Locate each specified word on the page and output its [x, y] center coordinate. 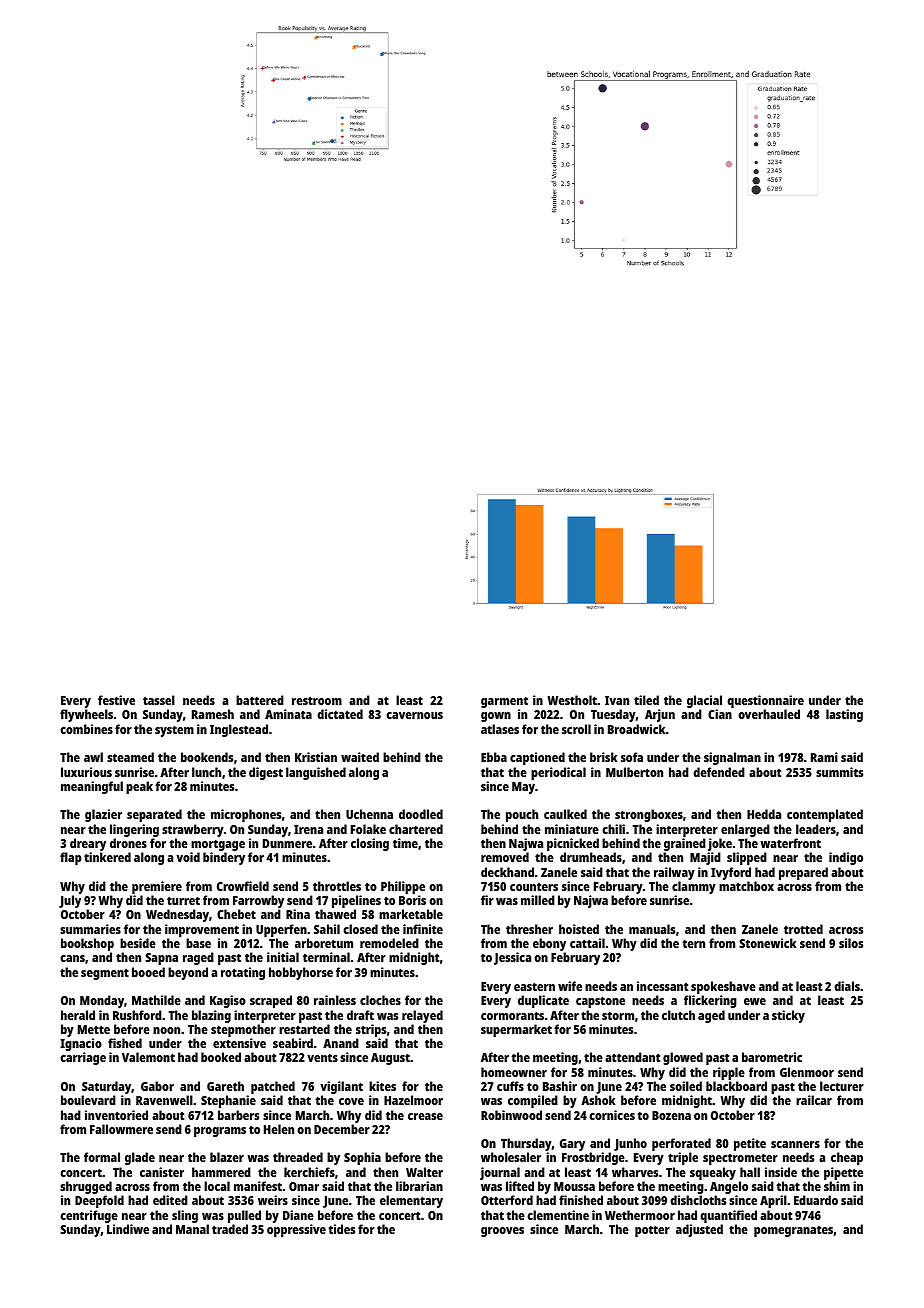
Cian [720, 714]
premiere [157, 887]
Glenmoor [807, 1072]
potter [652, 1231]
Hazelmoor [413, 1100]
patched [273, 1087]
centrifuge [89, 1216]
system [174, 731]
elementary [411, 1201]
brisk [604, 757]
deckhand [507, 872]
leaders [816, 829]
